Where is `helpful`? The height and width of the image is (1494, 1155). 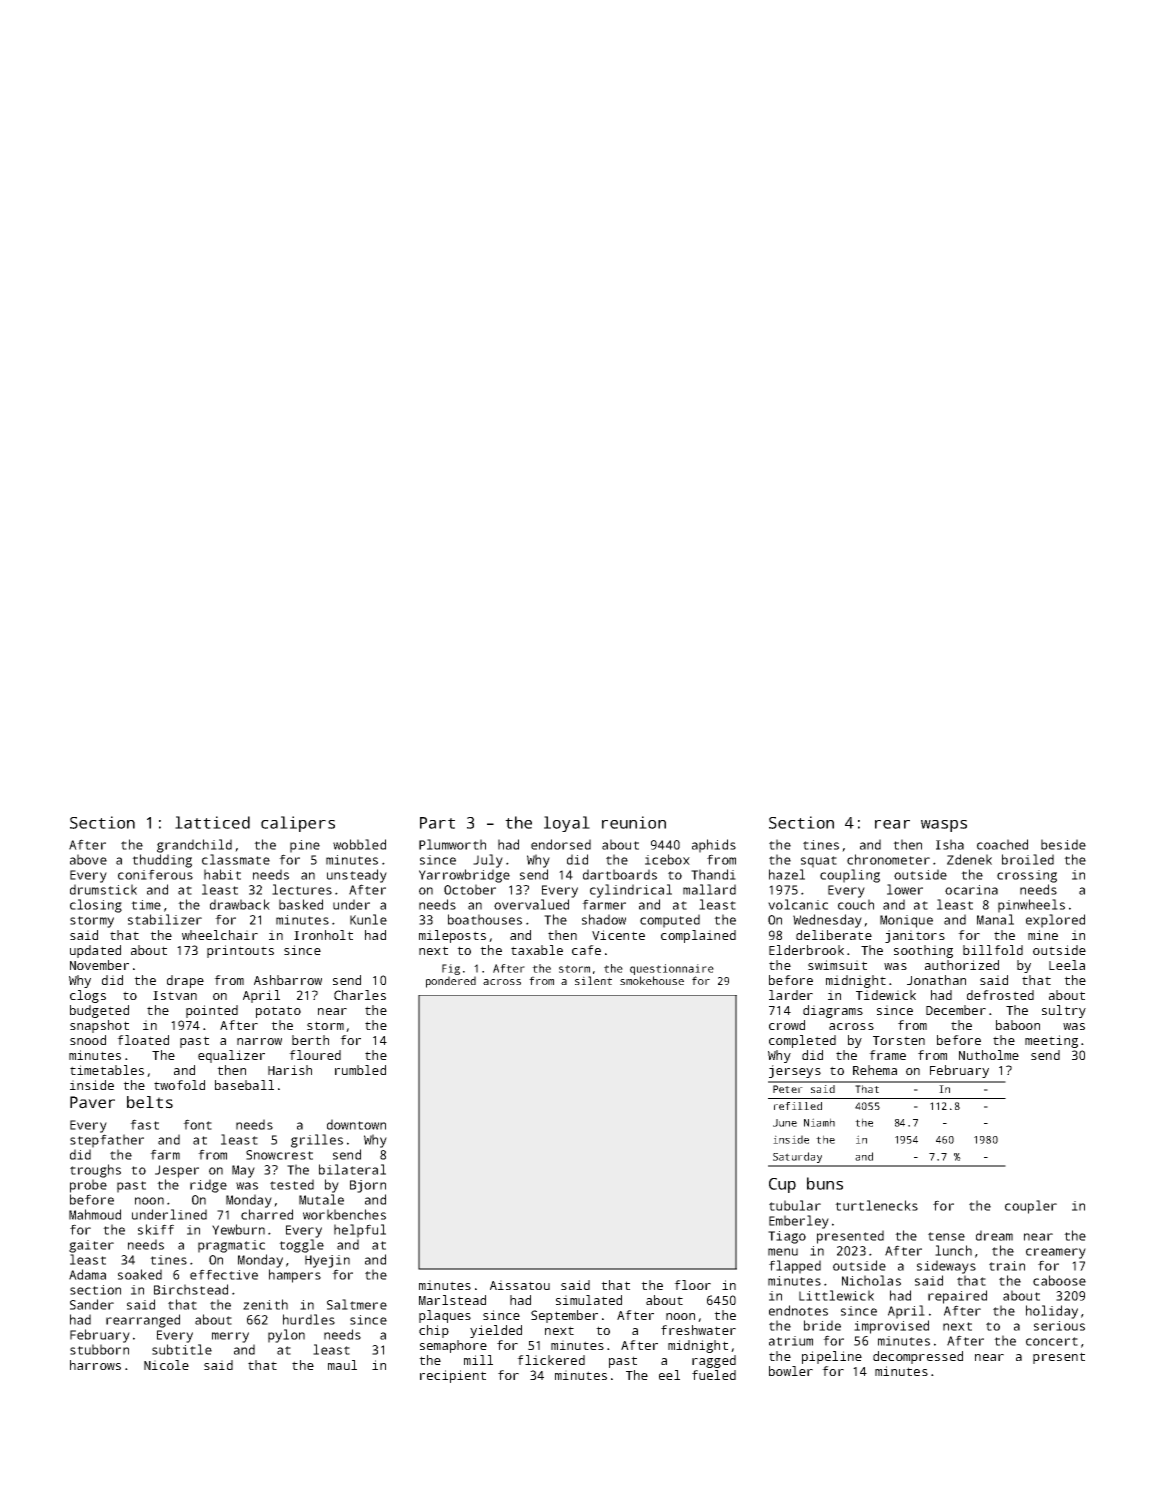
helpful is located at coordinates (360, 1231).
